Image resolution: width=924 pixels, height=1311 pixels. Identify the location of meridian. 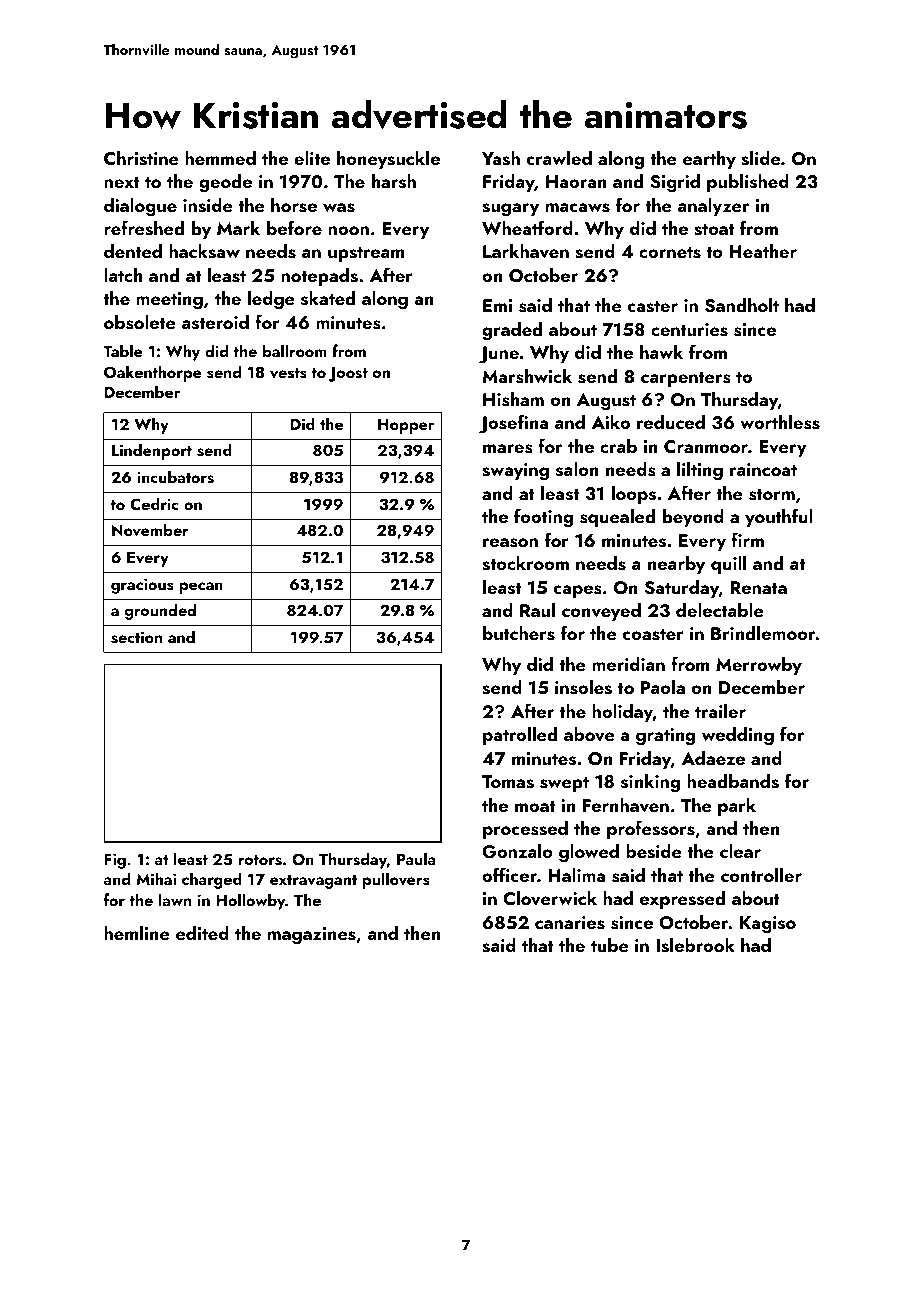
(628, 664).
